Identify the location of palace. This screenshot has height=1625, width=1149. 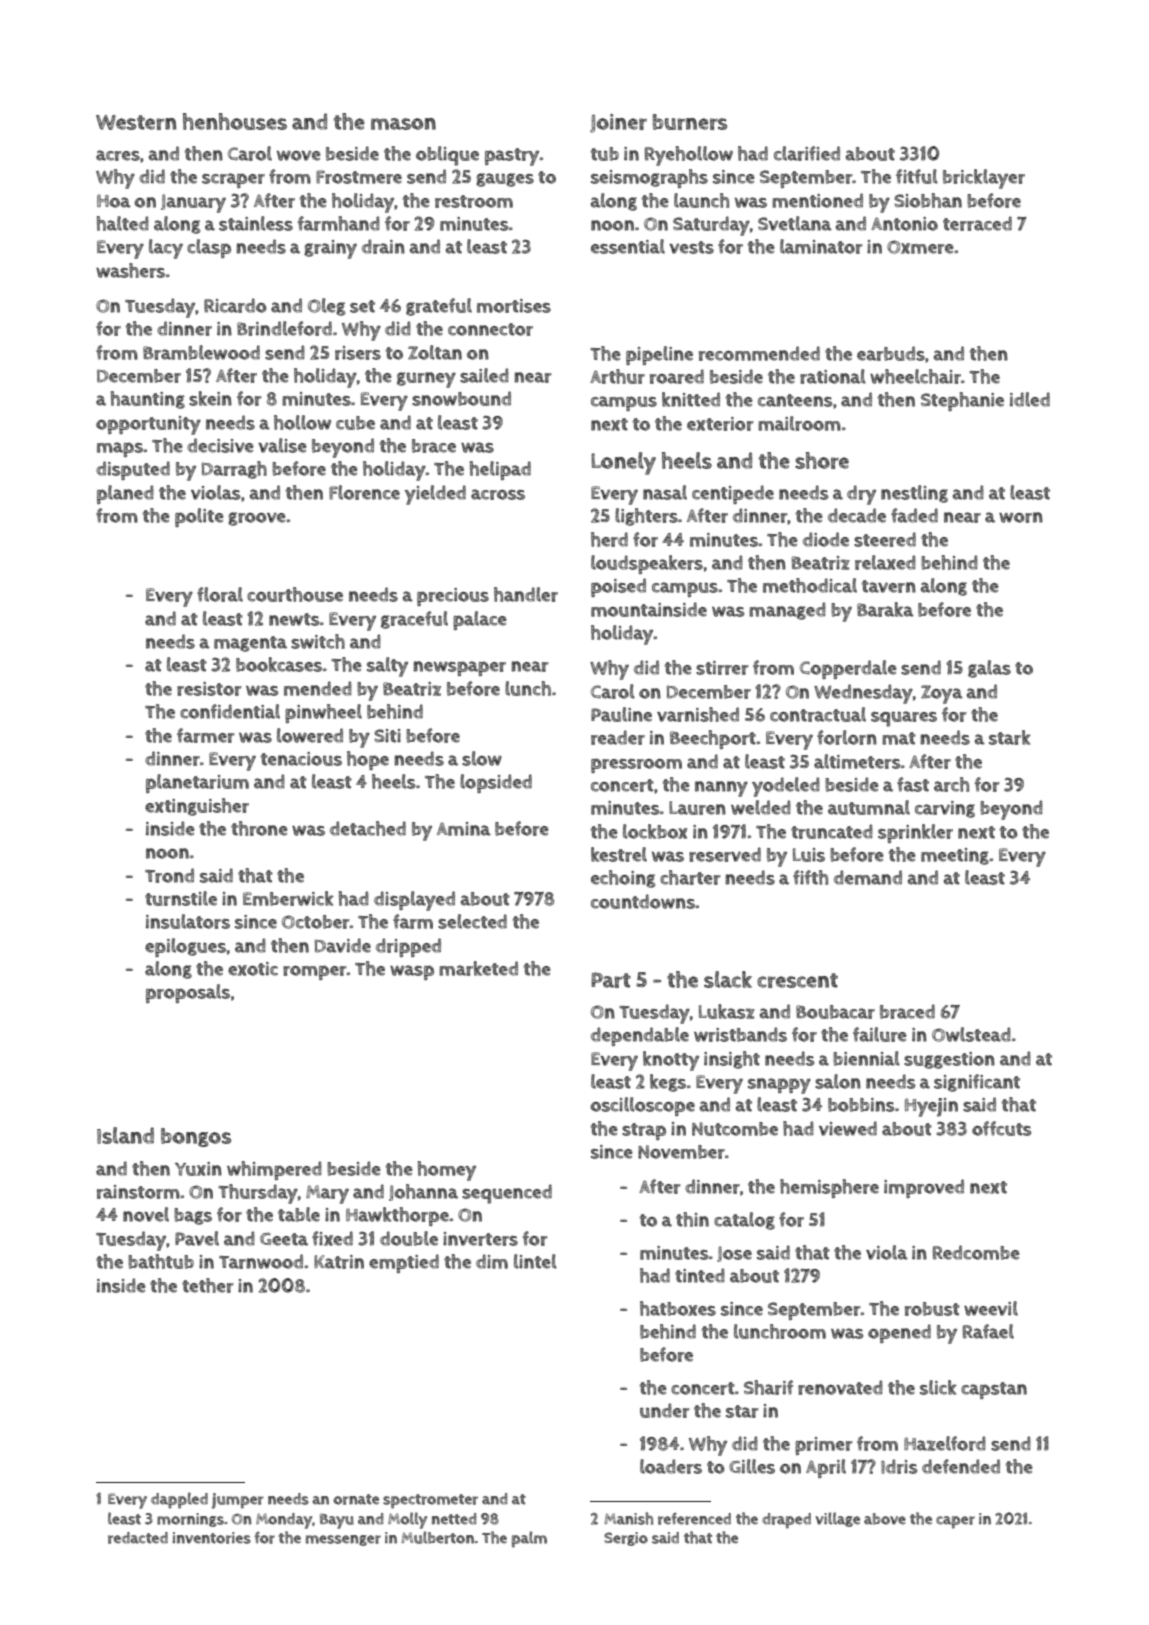
(480, 620).
